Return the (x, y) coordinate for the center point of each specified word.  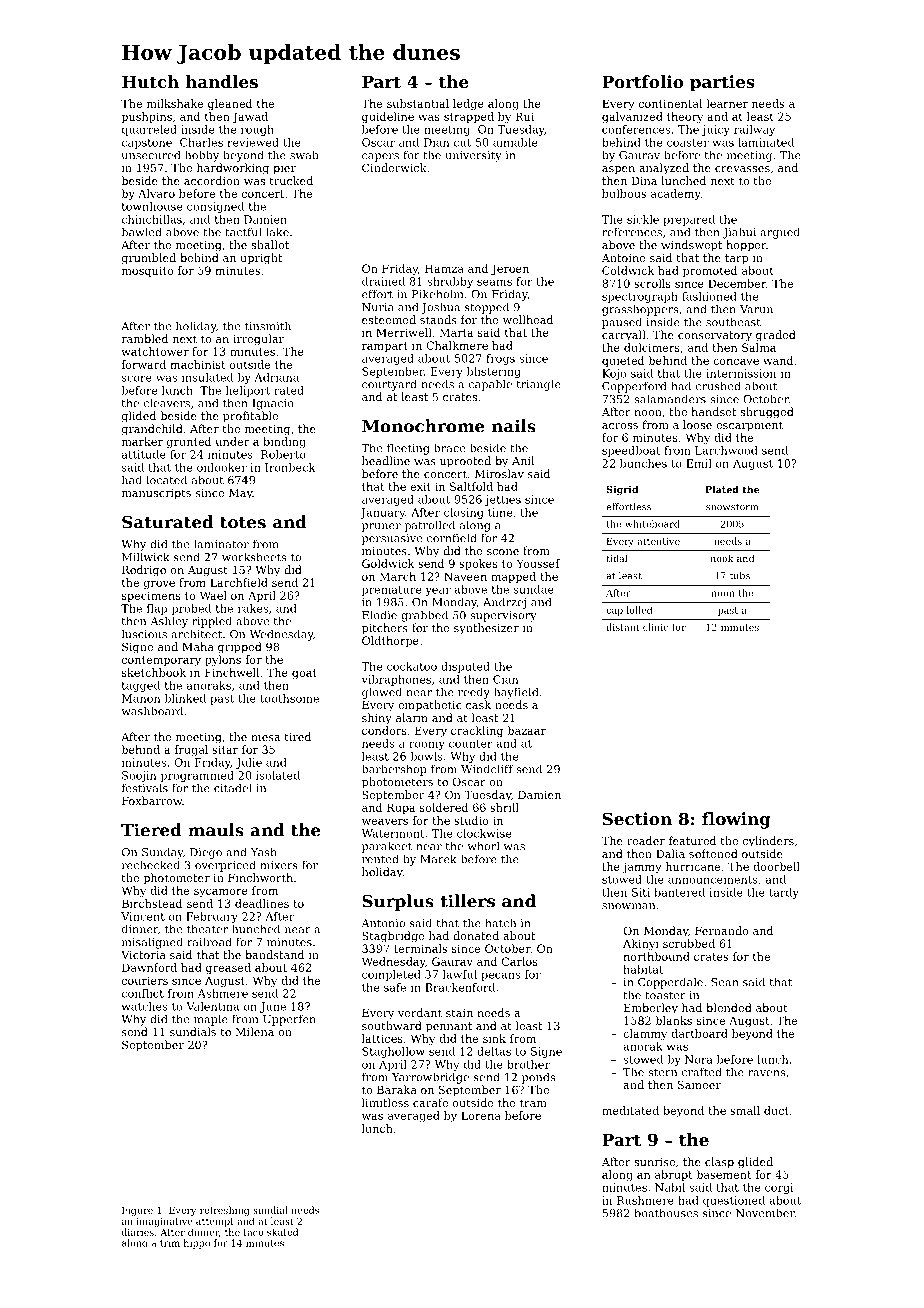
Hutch (150, 81)
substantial (418, 103)
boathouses (666, 1213)
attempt (215, 1222)
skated (282, 1232)
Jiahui (739, 233)
